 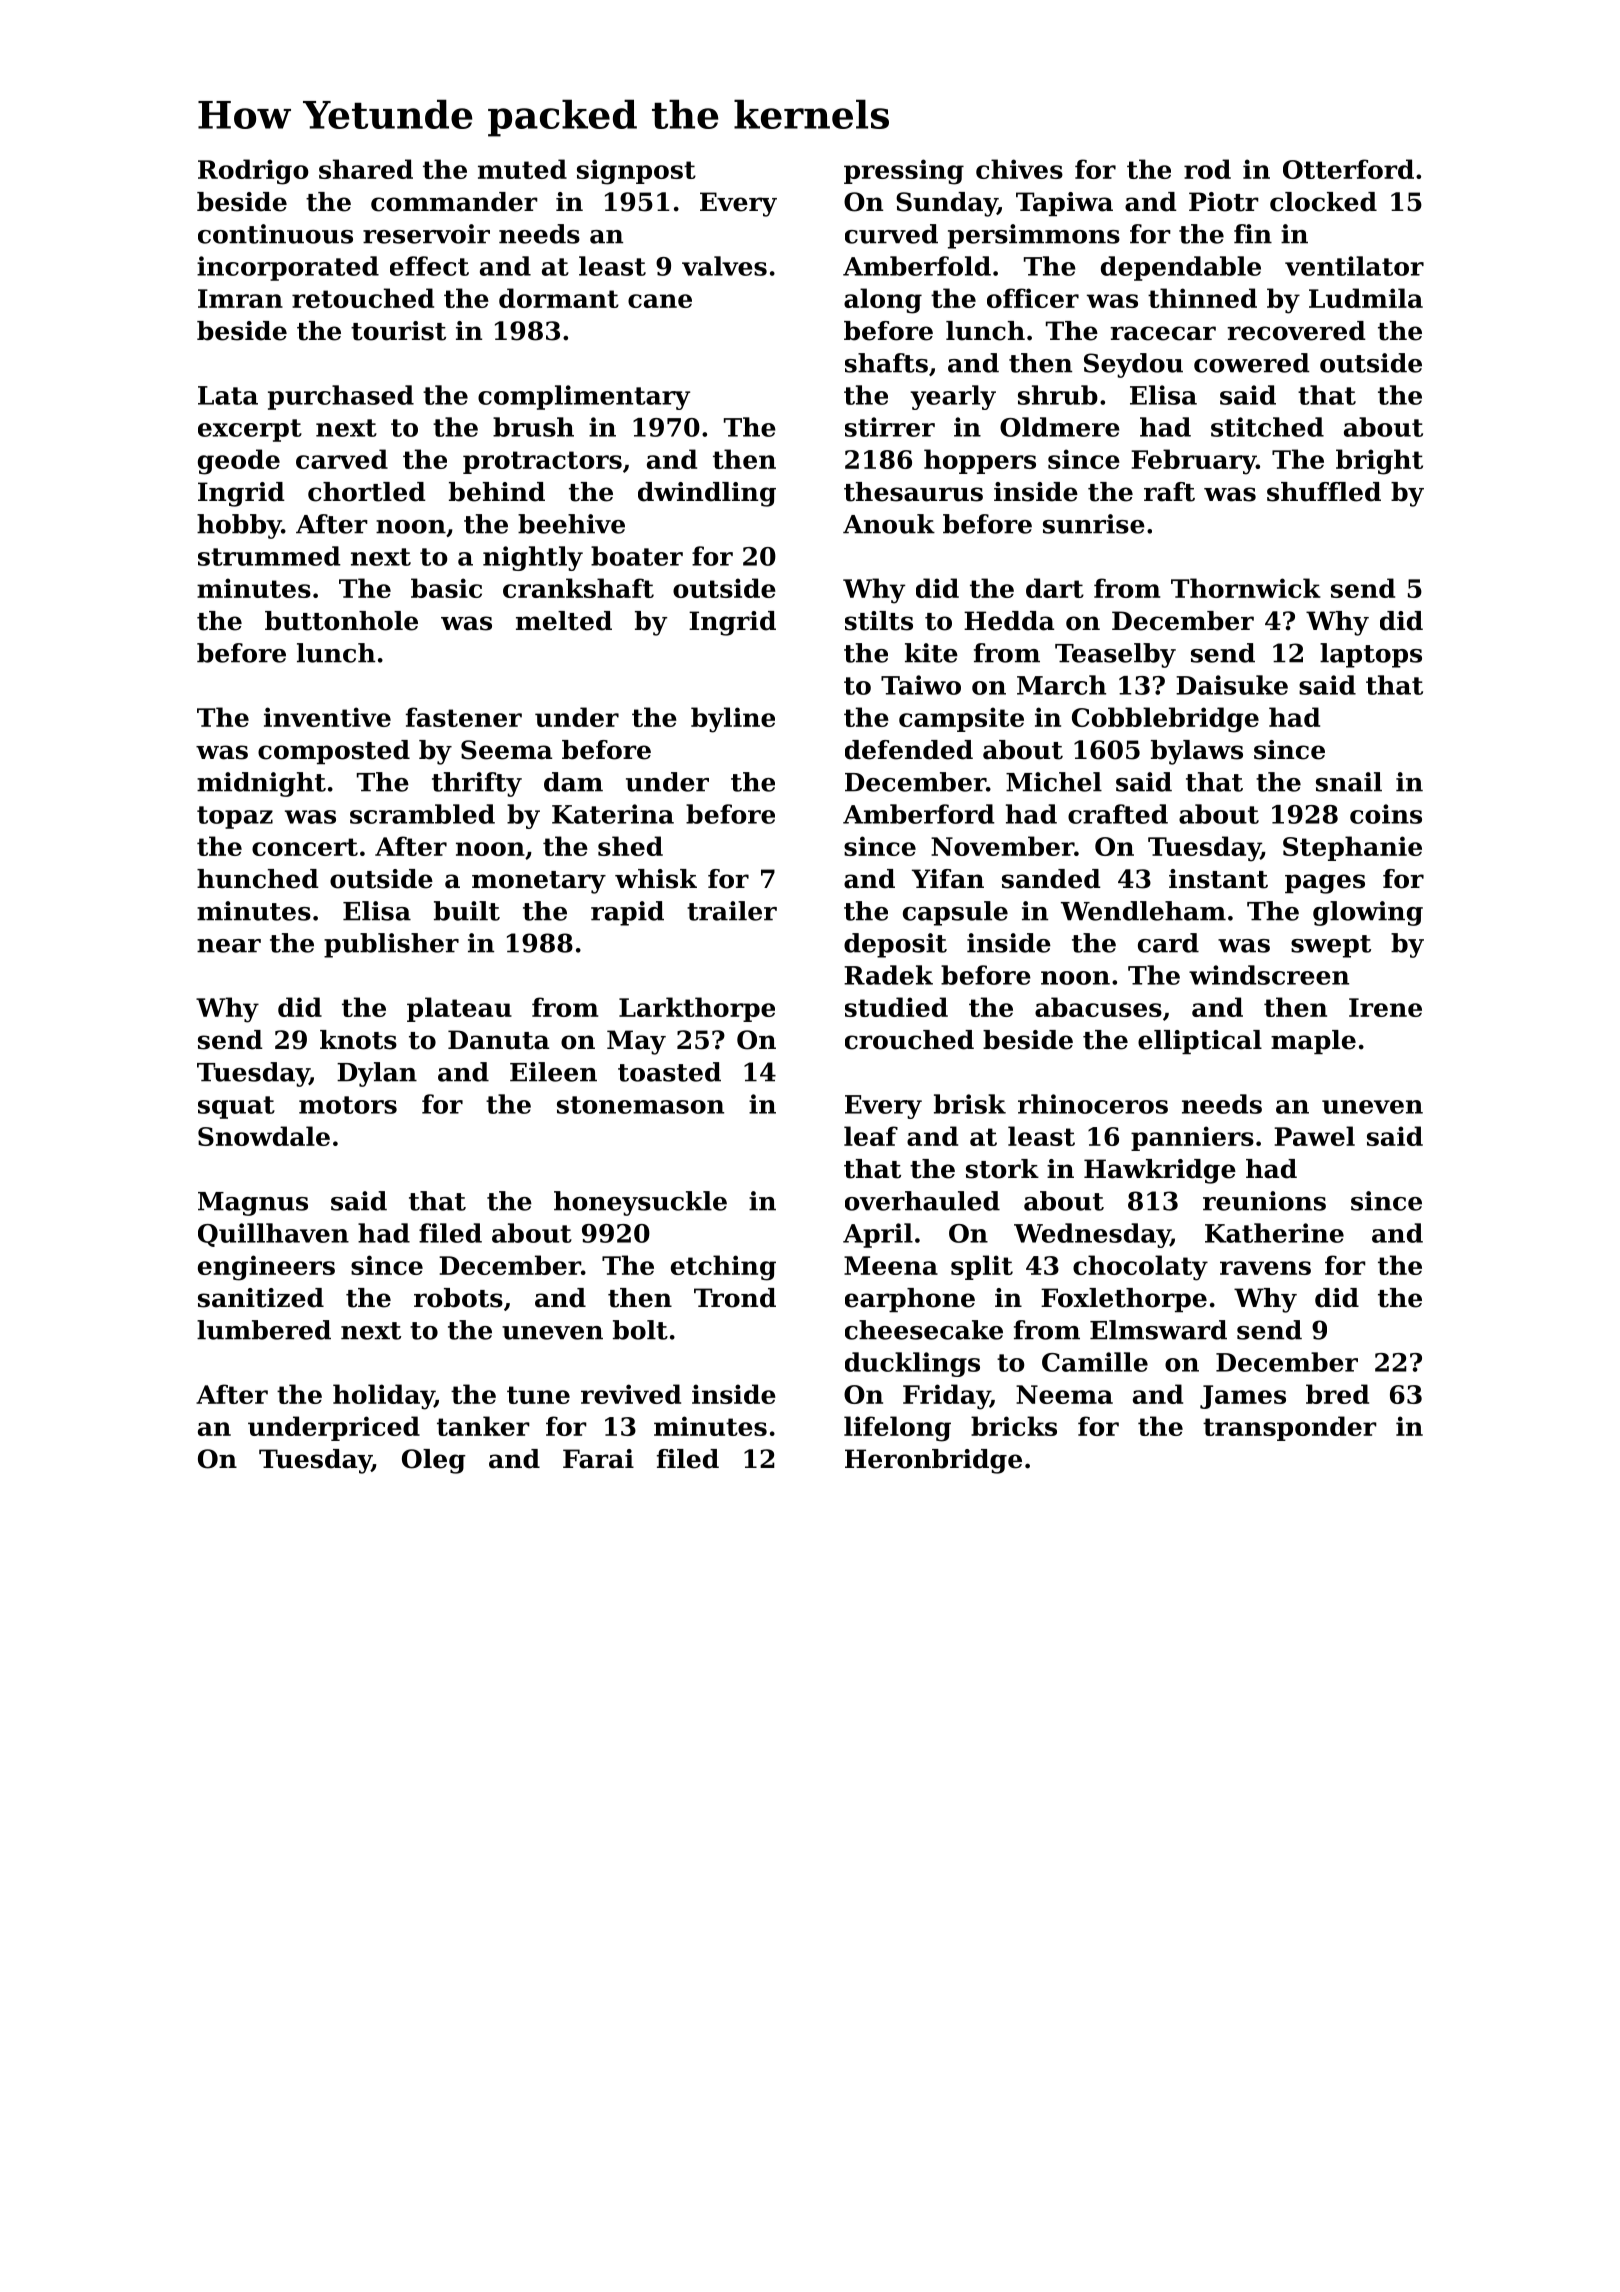 What do you see at coordinates (896, 1007) in the image?
I see `studied` at bounding box center [896, 1007].
